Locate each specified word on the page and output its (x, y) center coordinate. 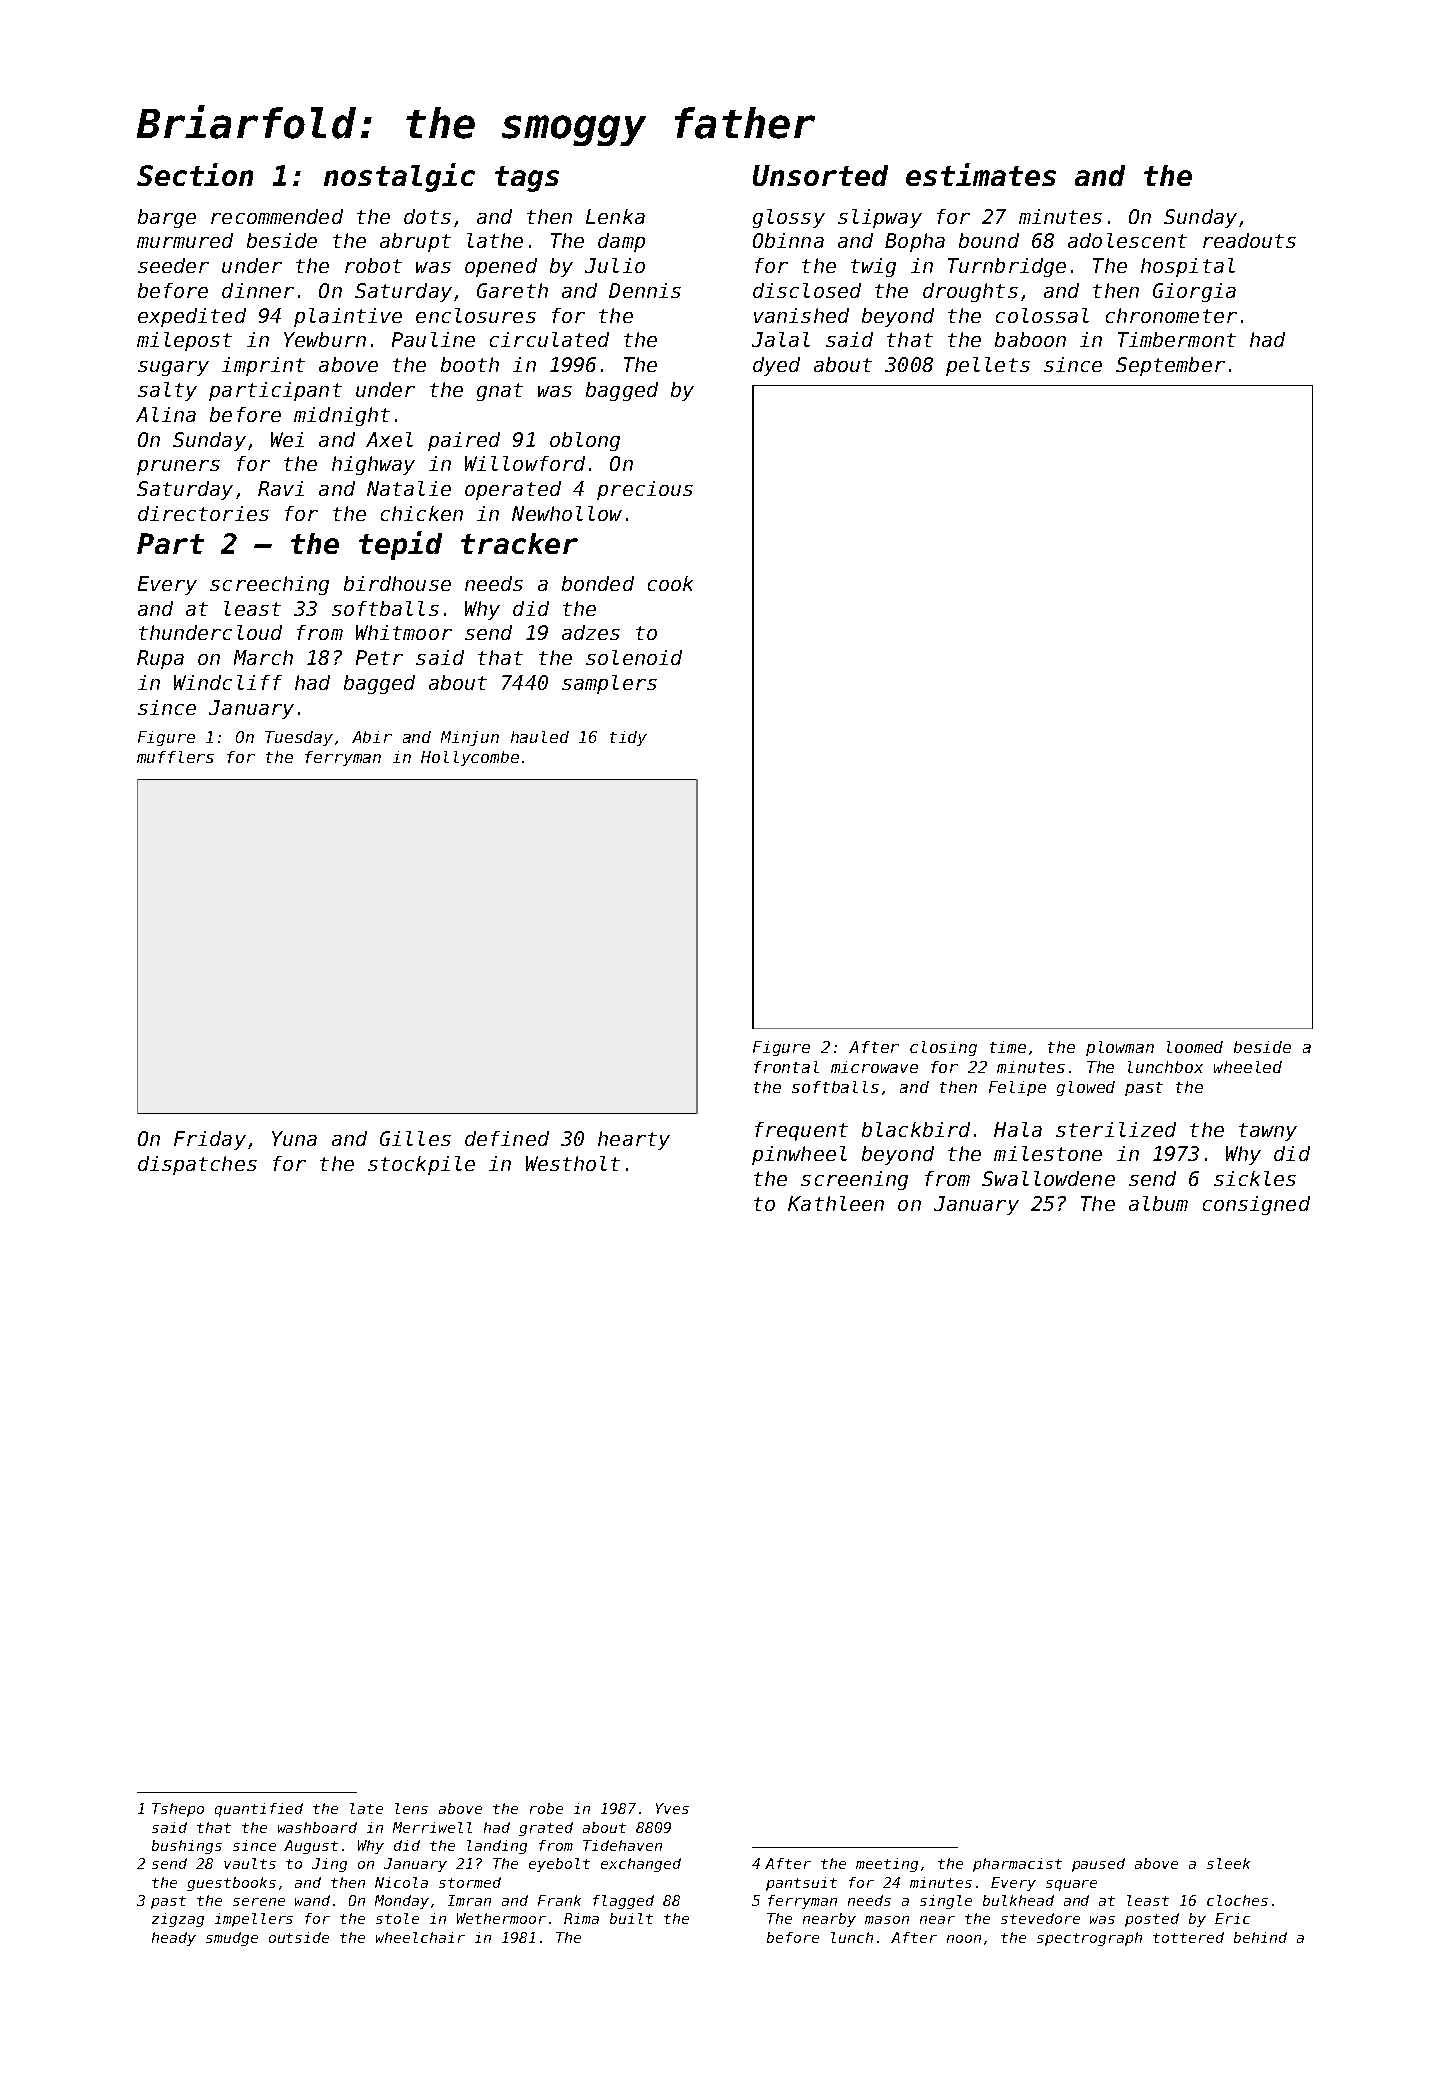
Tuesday (299, 738)
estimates (981, 174)
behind (1260, 1937)
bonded (598, 583)
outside (299, 1937)
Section (195, 174)
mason (887, 1920)
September (1170, 366)
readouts (1249, 240)
